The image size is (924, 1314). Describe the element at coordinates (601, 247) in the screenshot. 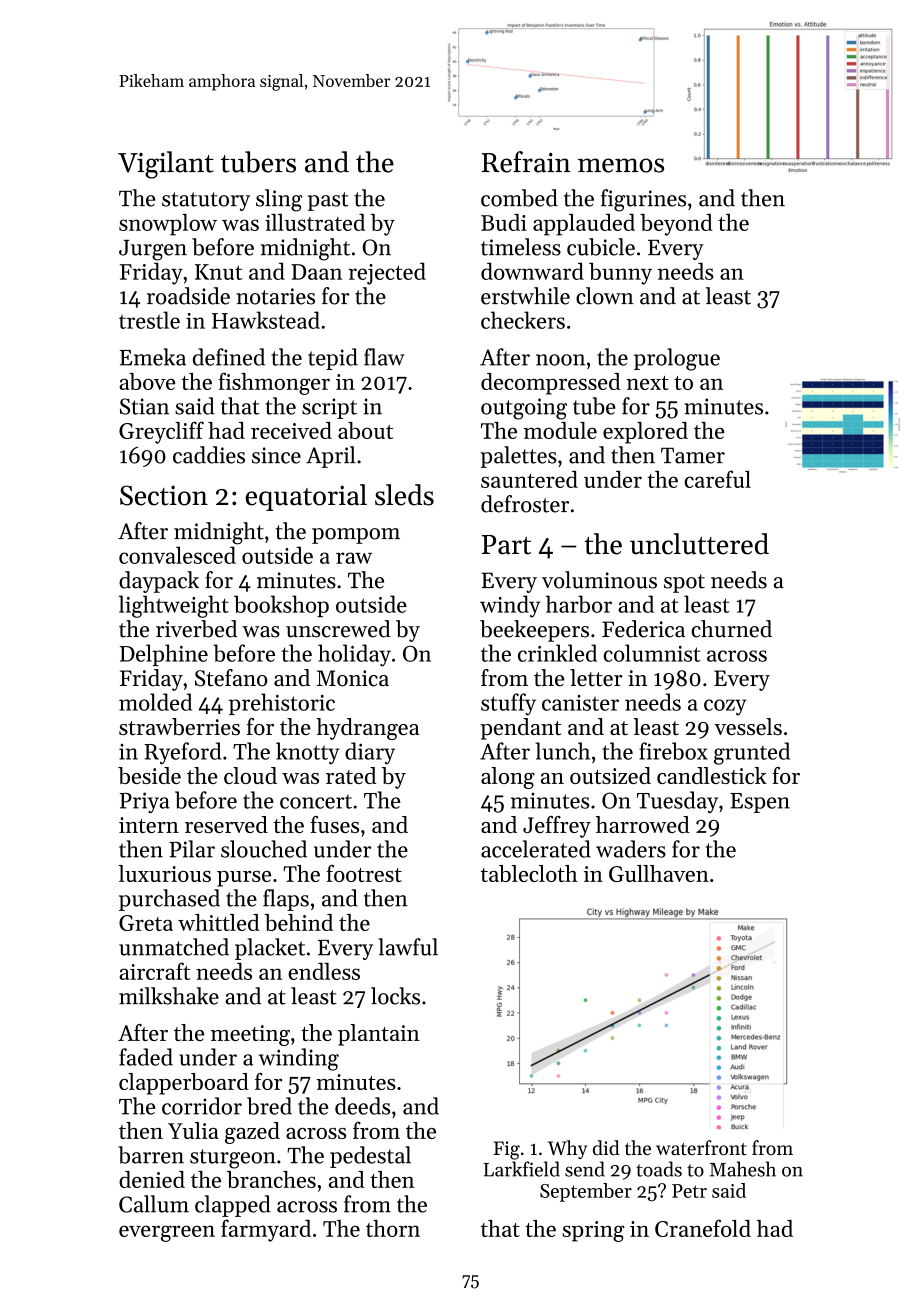

I see `cubicle` at that location.
